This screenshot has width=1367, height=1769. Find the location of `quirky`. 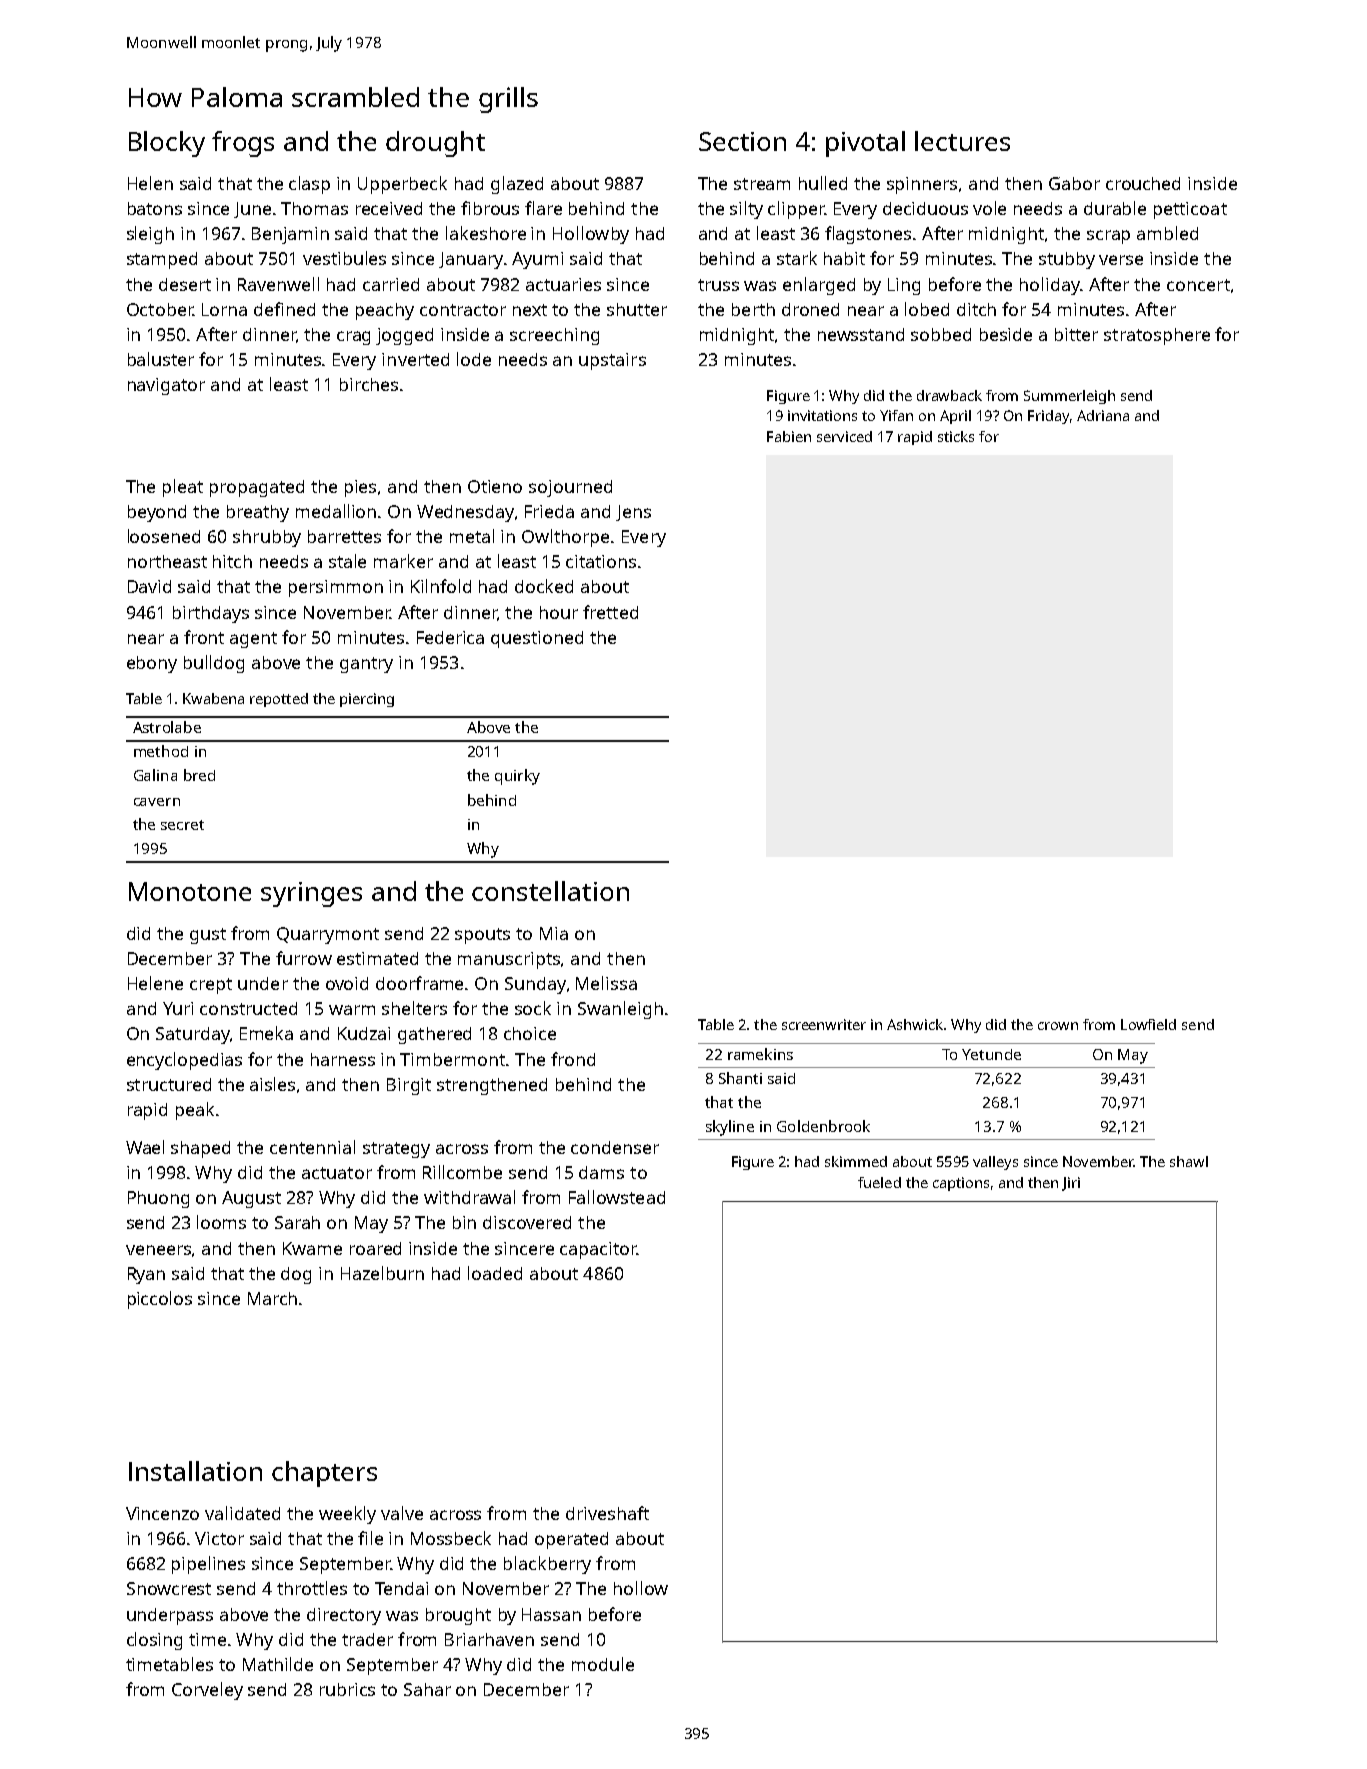

quirky is located at coordinates (517, 777).
